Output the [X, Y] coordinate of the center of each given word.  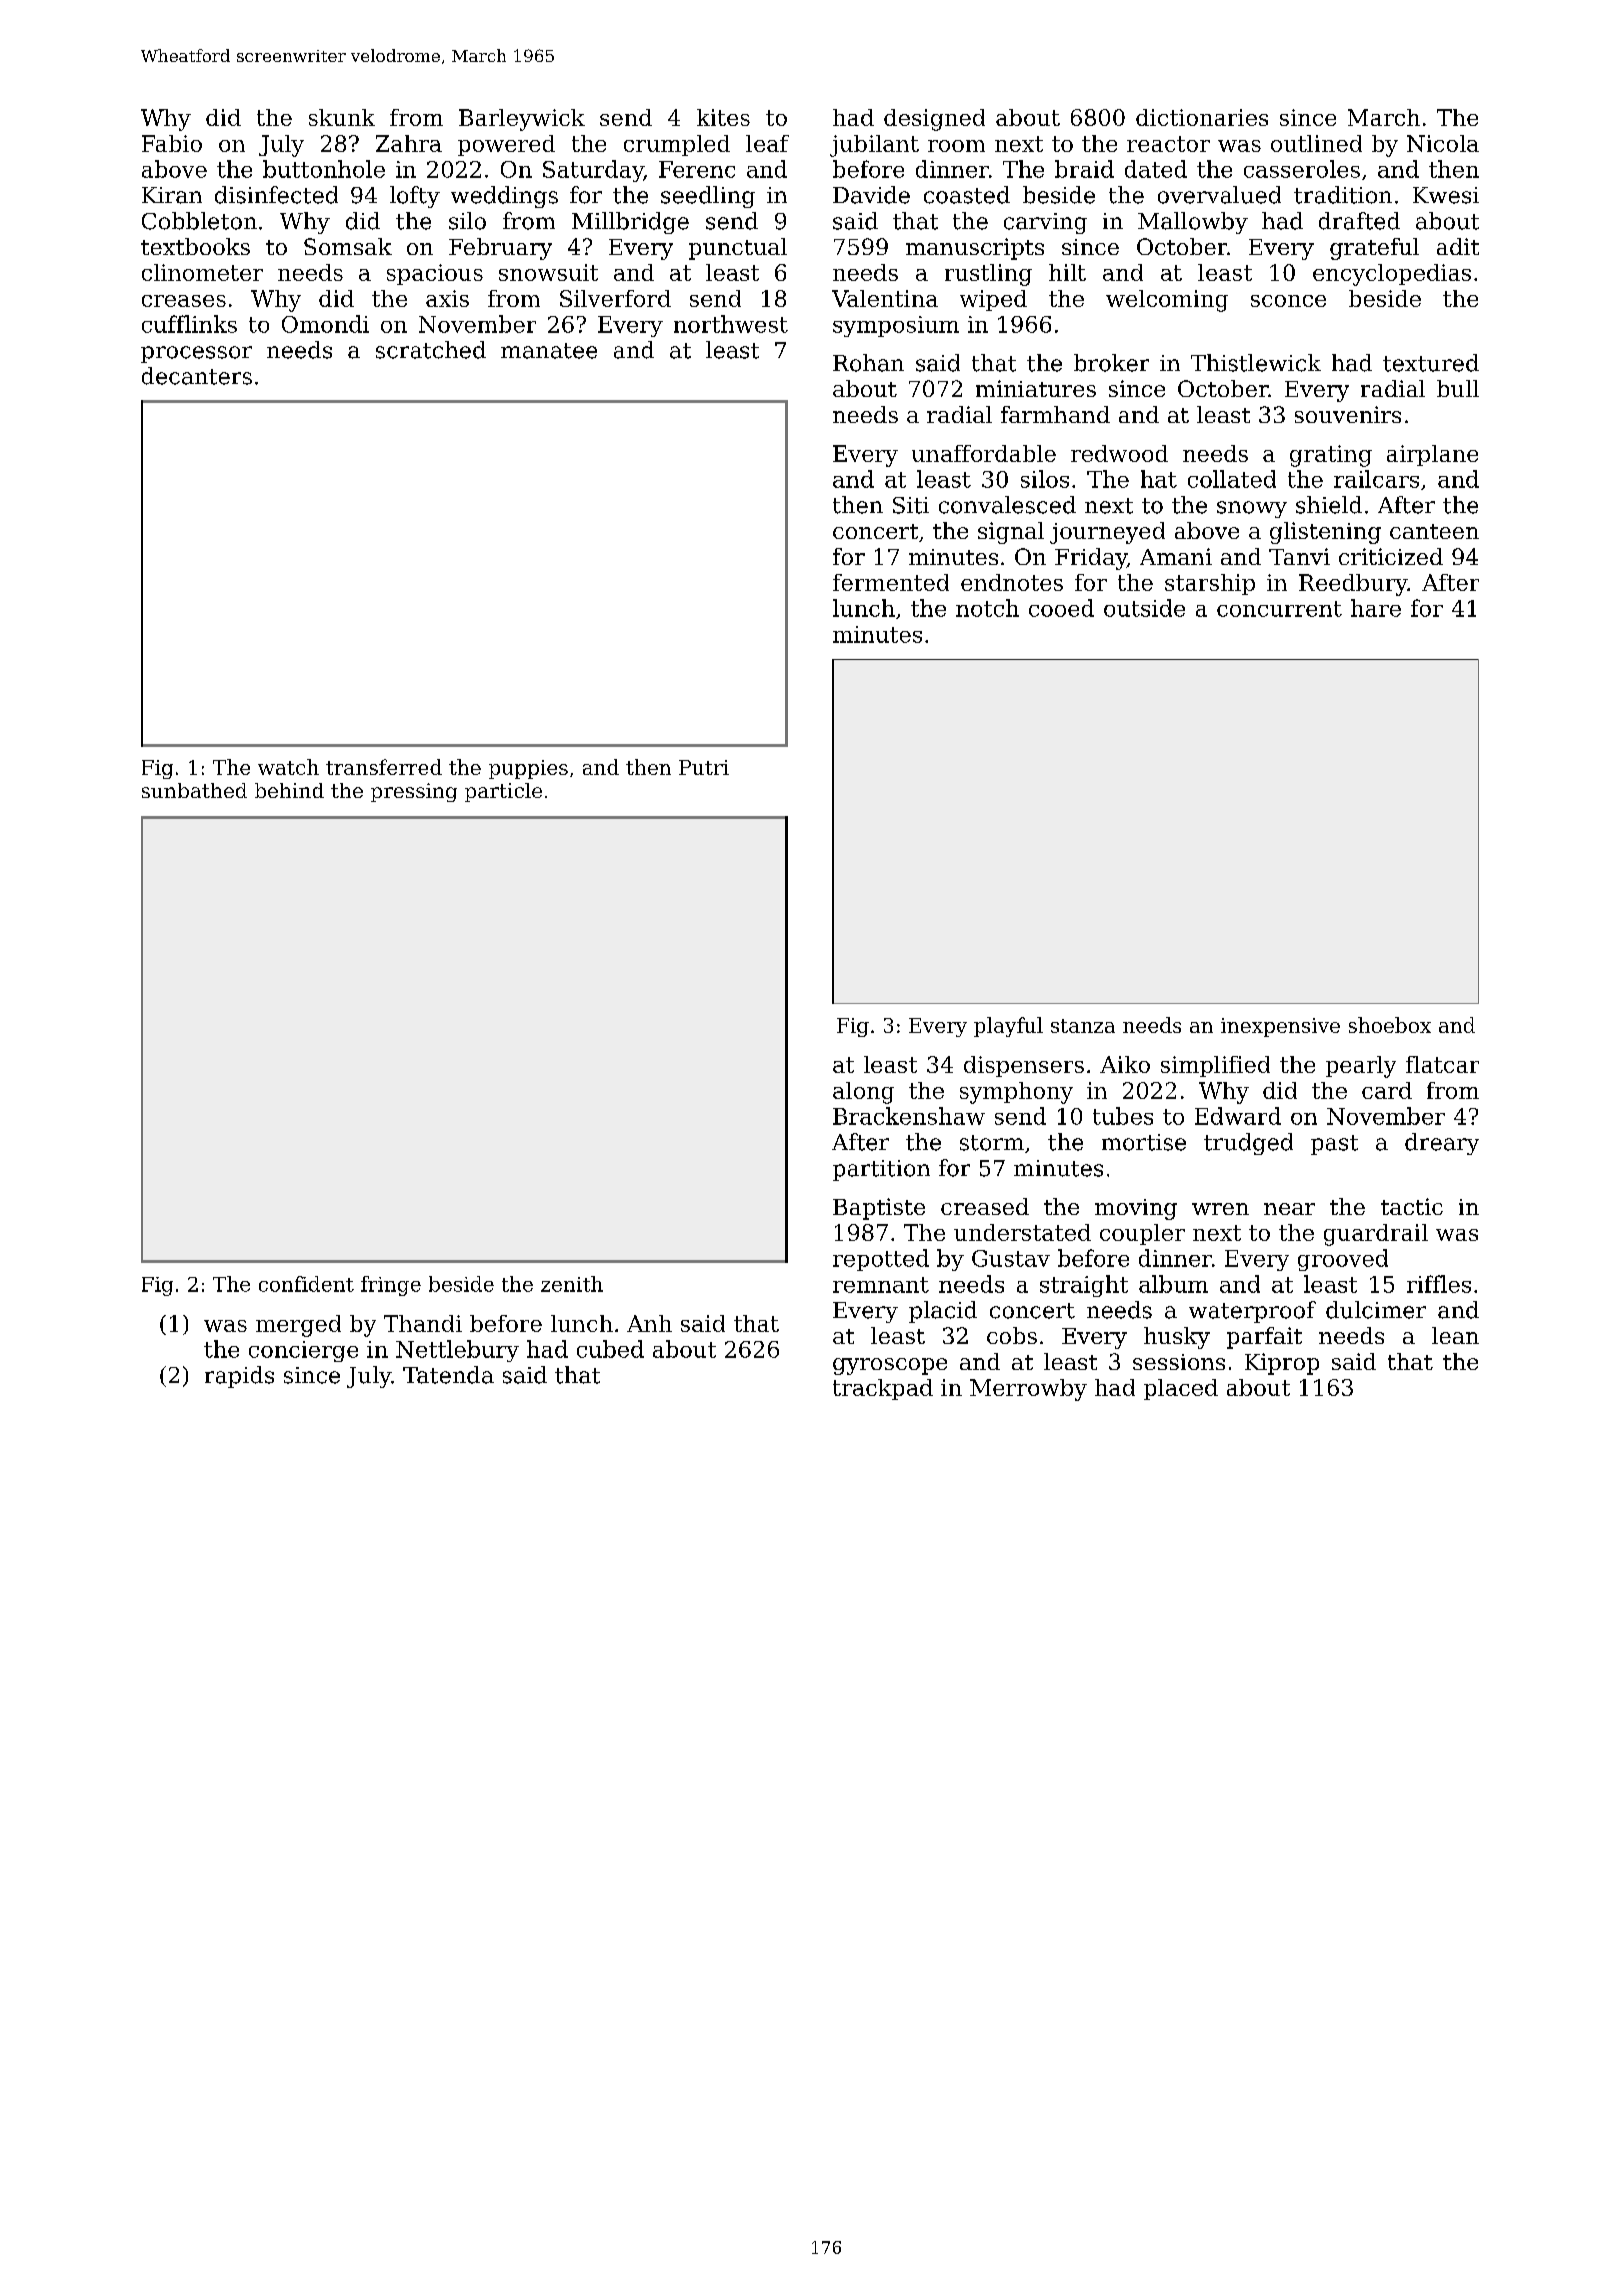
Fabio [172, 143]
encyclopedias [1392, 275]
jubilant [874, 146]
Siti [911, 505]
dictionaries [1202, 117]
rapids [239, 1377]
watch [288, 767]
